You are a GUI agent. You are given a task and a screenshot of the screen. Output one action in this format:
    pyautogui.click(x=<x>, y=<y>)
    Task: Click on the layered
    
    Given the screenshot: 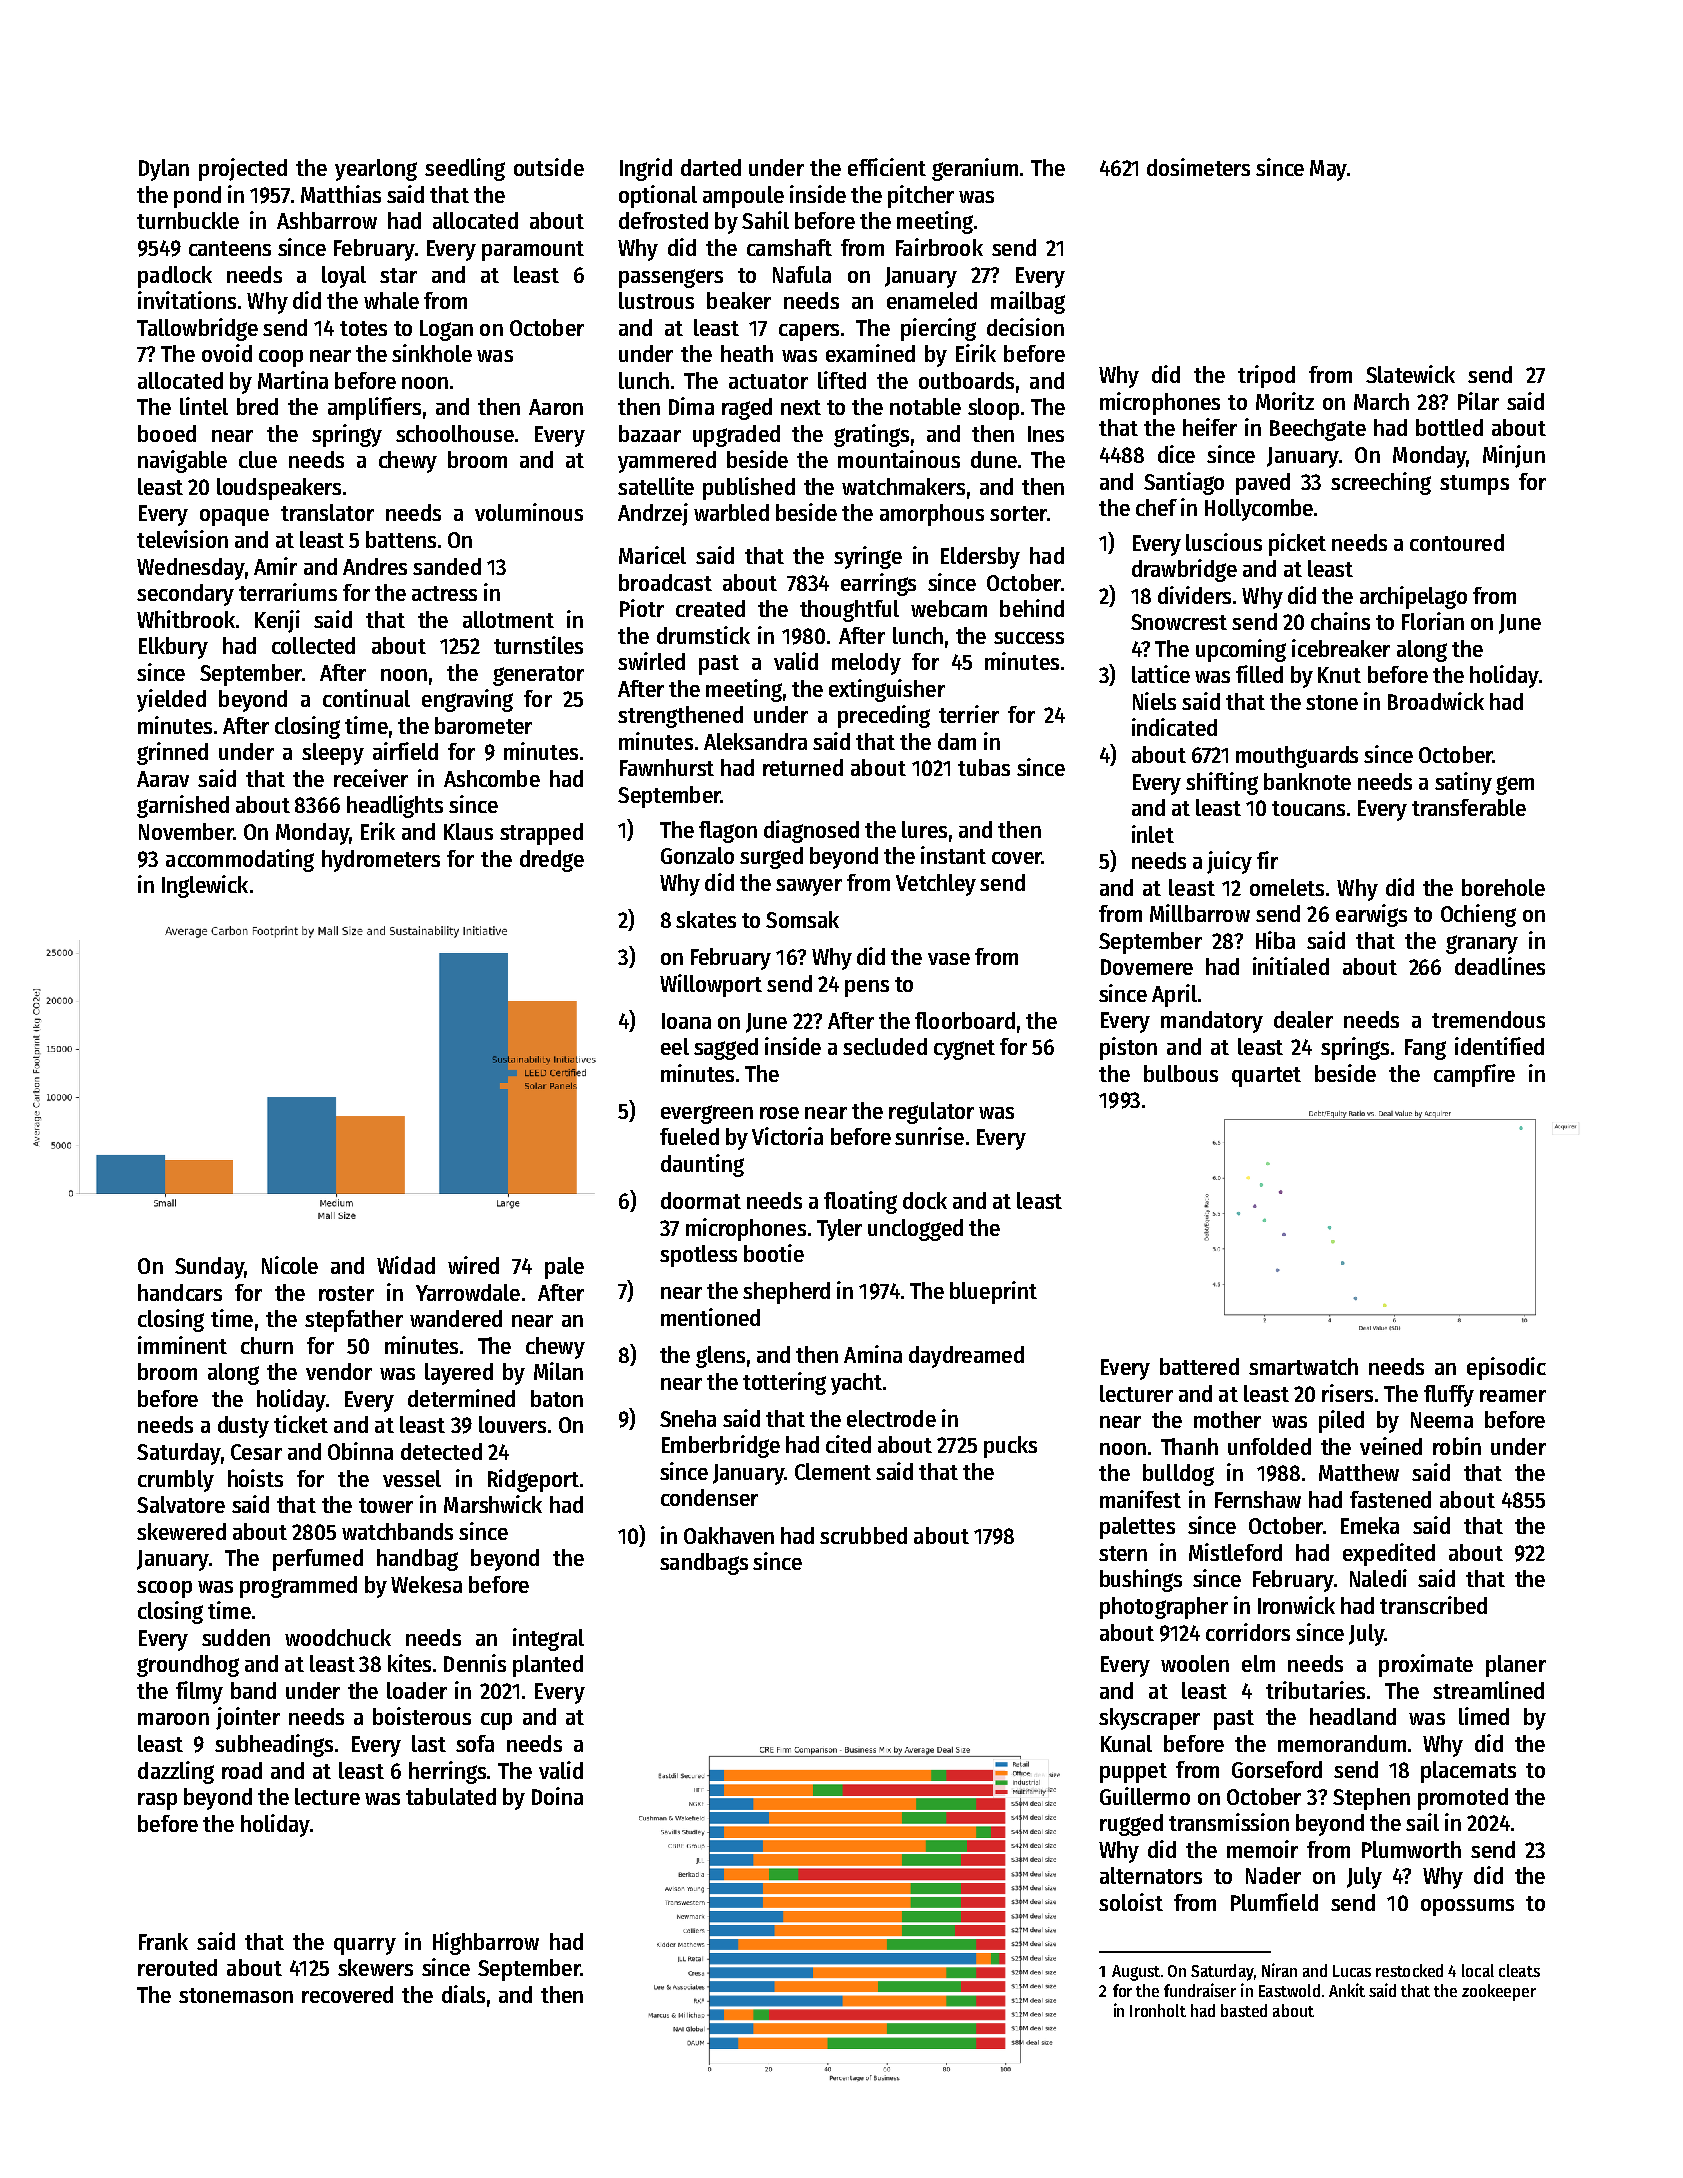 What is the action you would take?
    pyautogui.click(x=459, y=1374)
